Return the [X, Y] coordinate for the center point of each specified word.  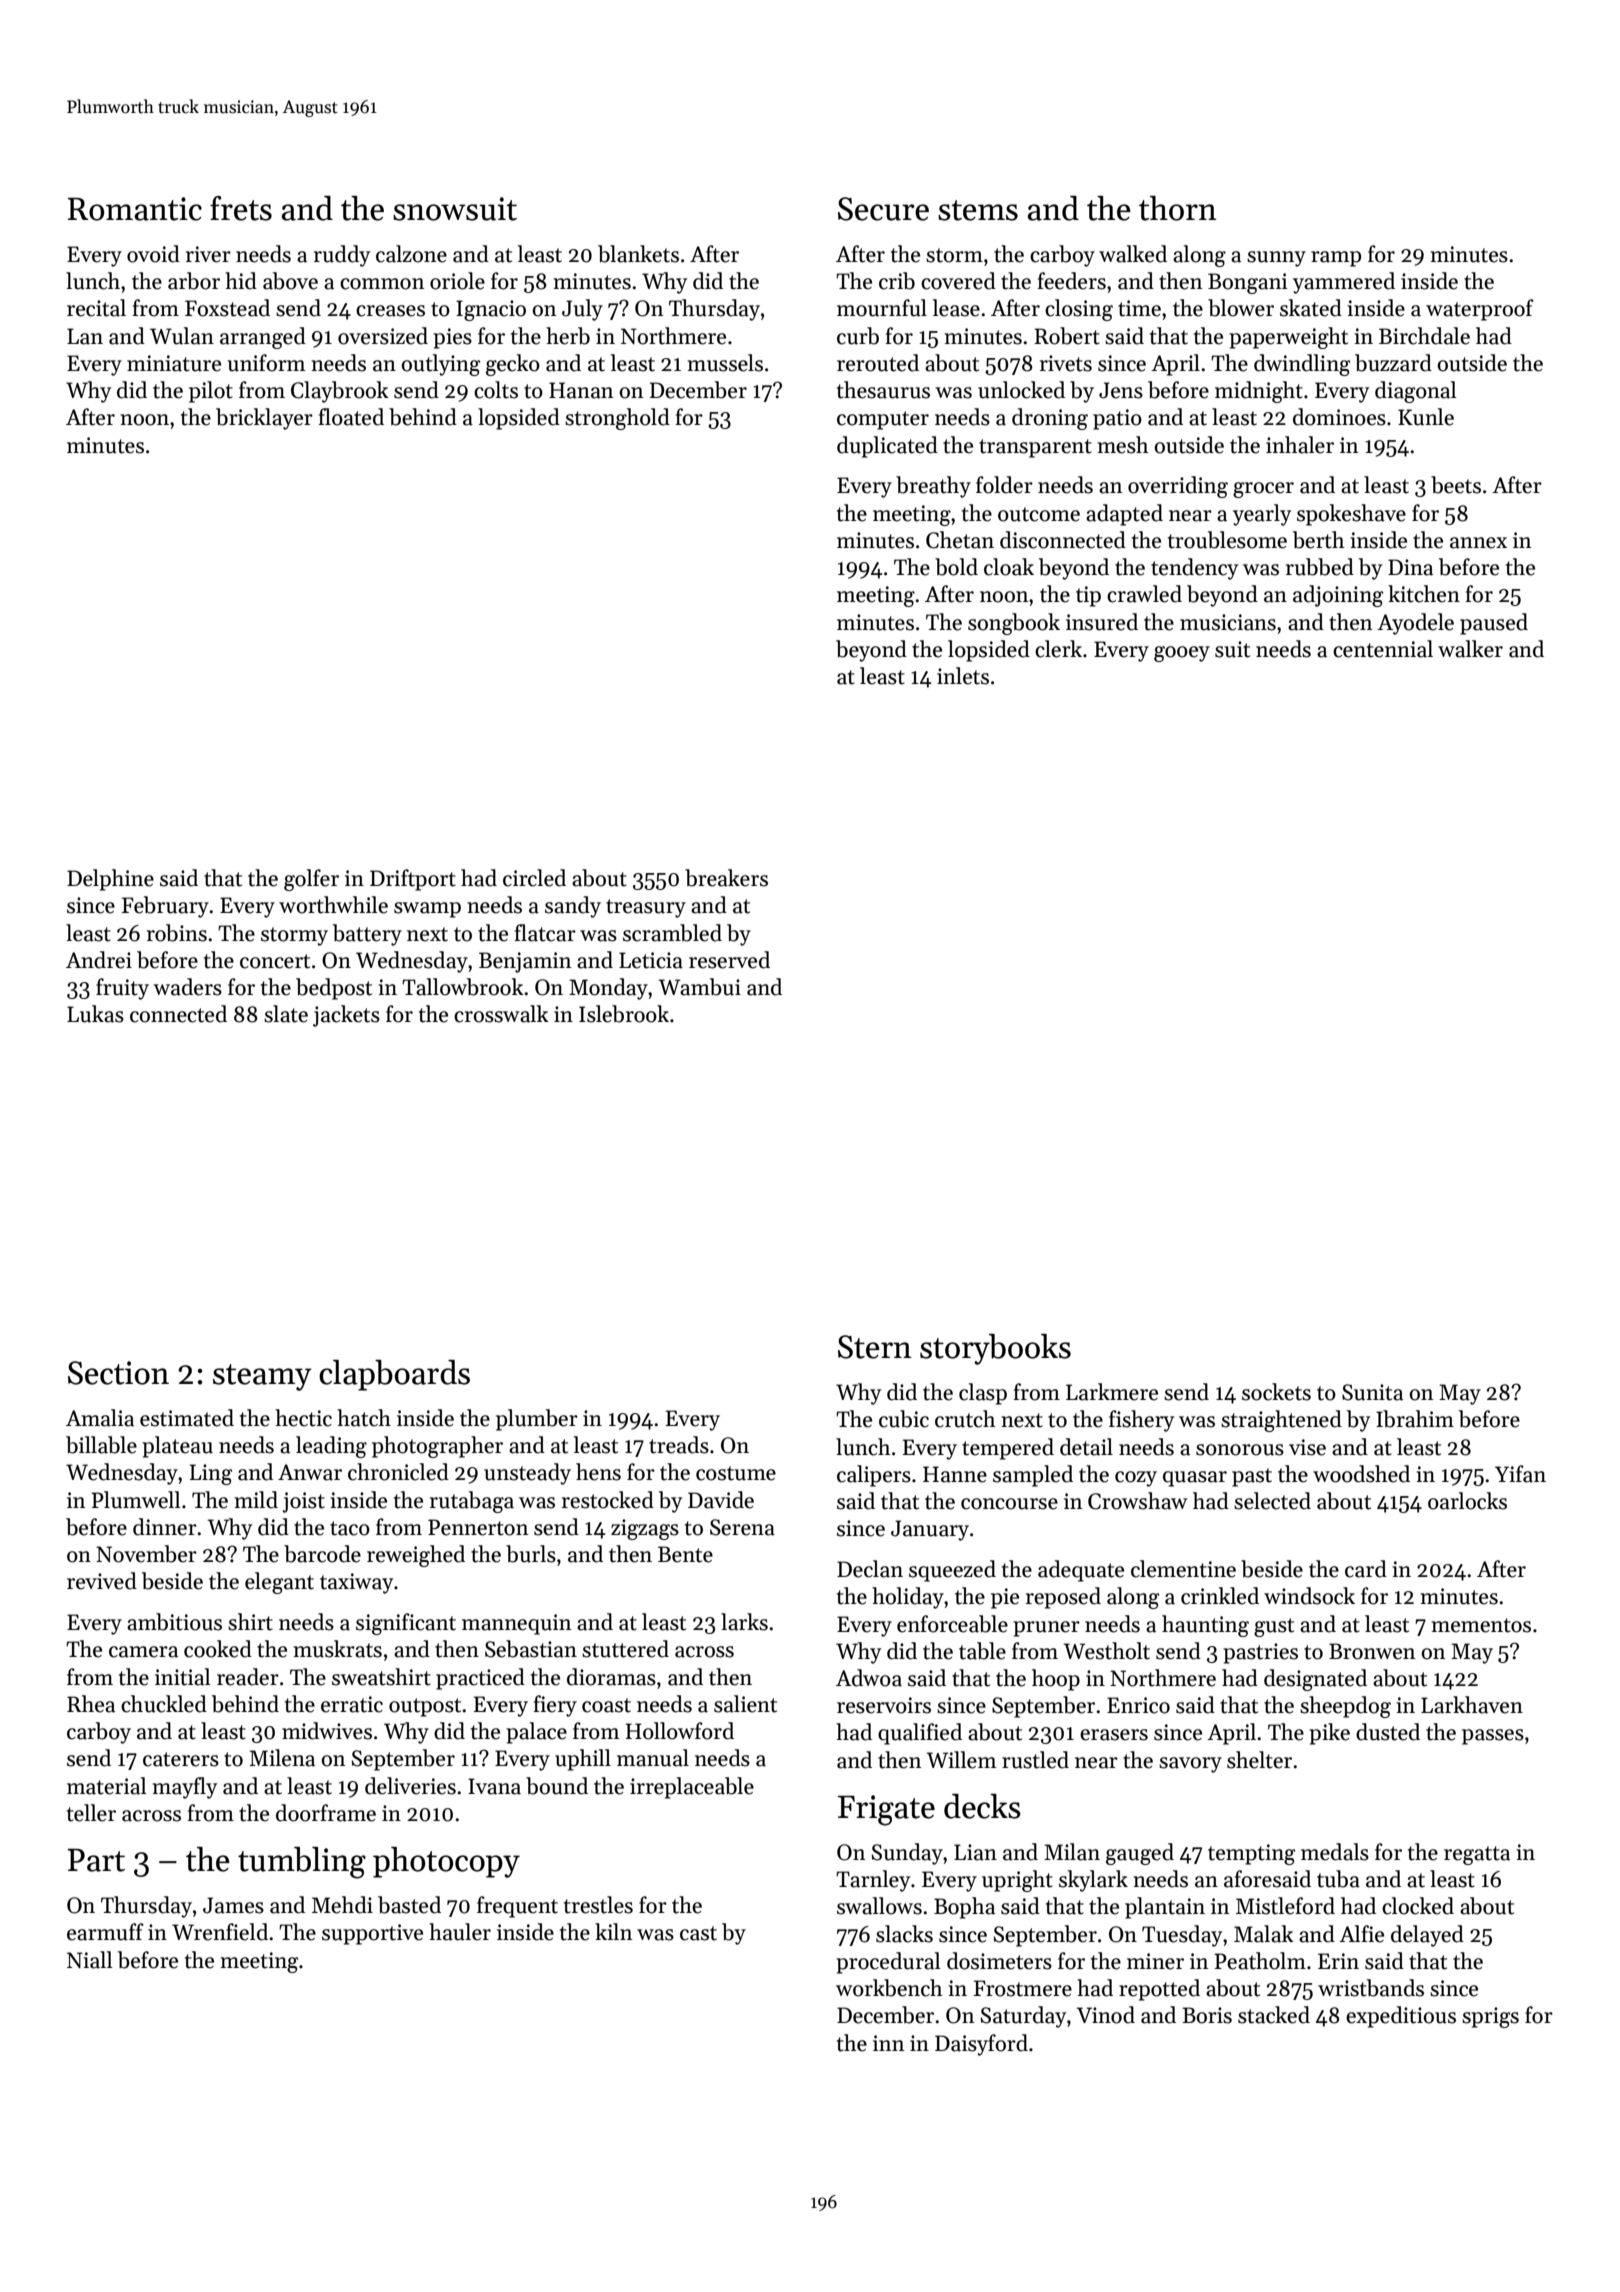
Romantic [135, 209]
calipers [874, 1476]
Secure [883, 209]
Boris [1207, 2015]
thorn [1178, 208]
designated [1315, 1680]
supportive [372, 1934]
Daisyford [981, 2045]
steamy [262, 1377]
